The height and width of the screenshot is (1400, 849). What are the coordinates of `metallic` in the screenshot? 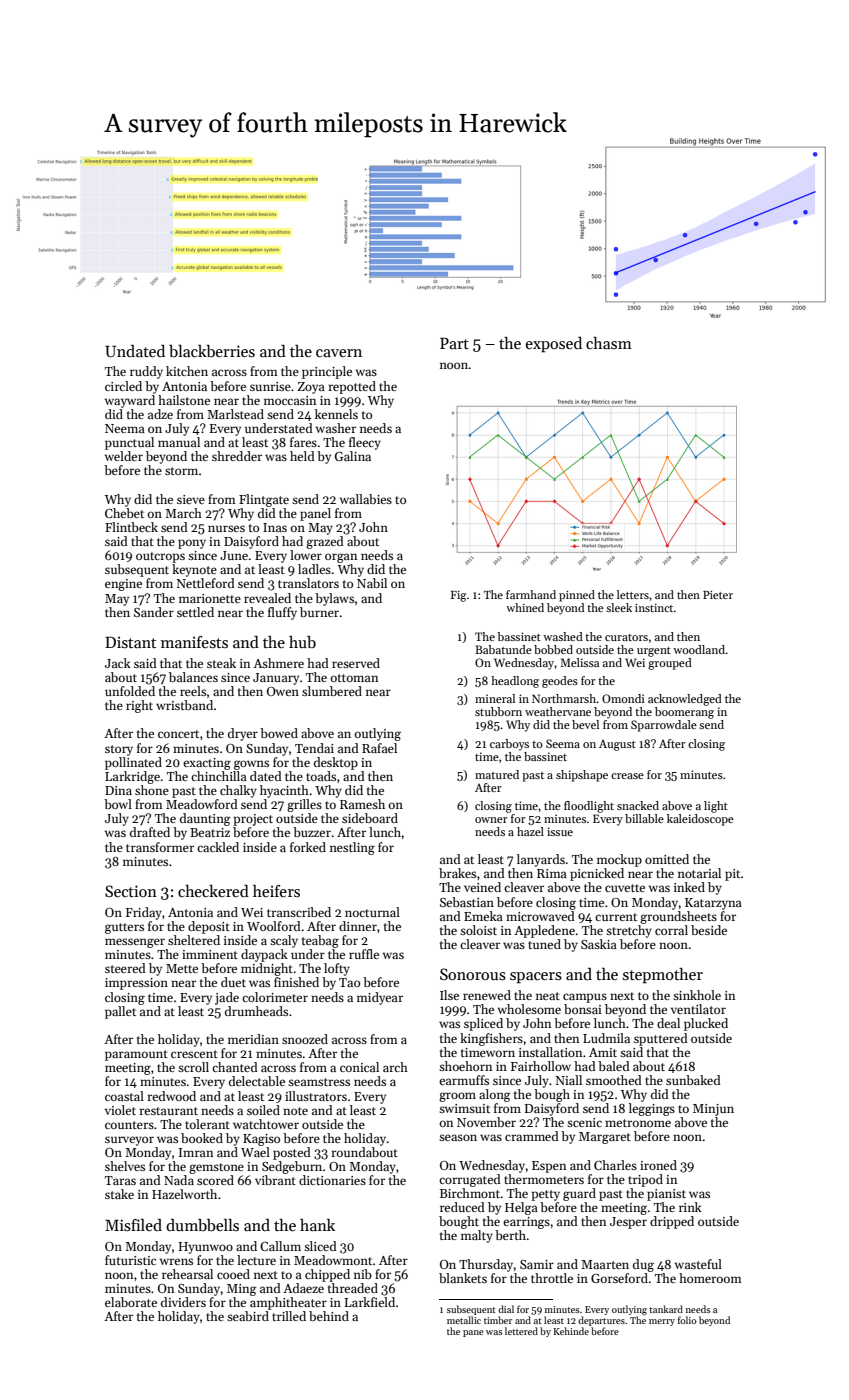 It's located at (464, 1320).
